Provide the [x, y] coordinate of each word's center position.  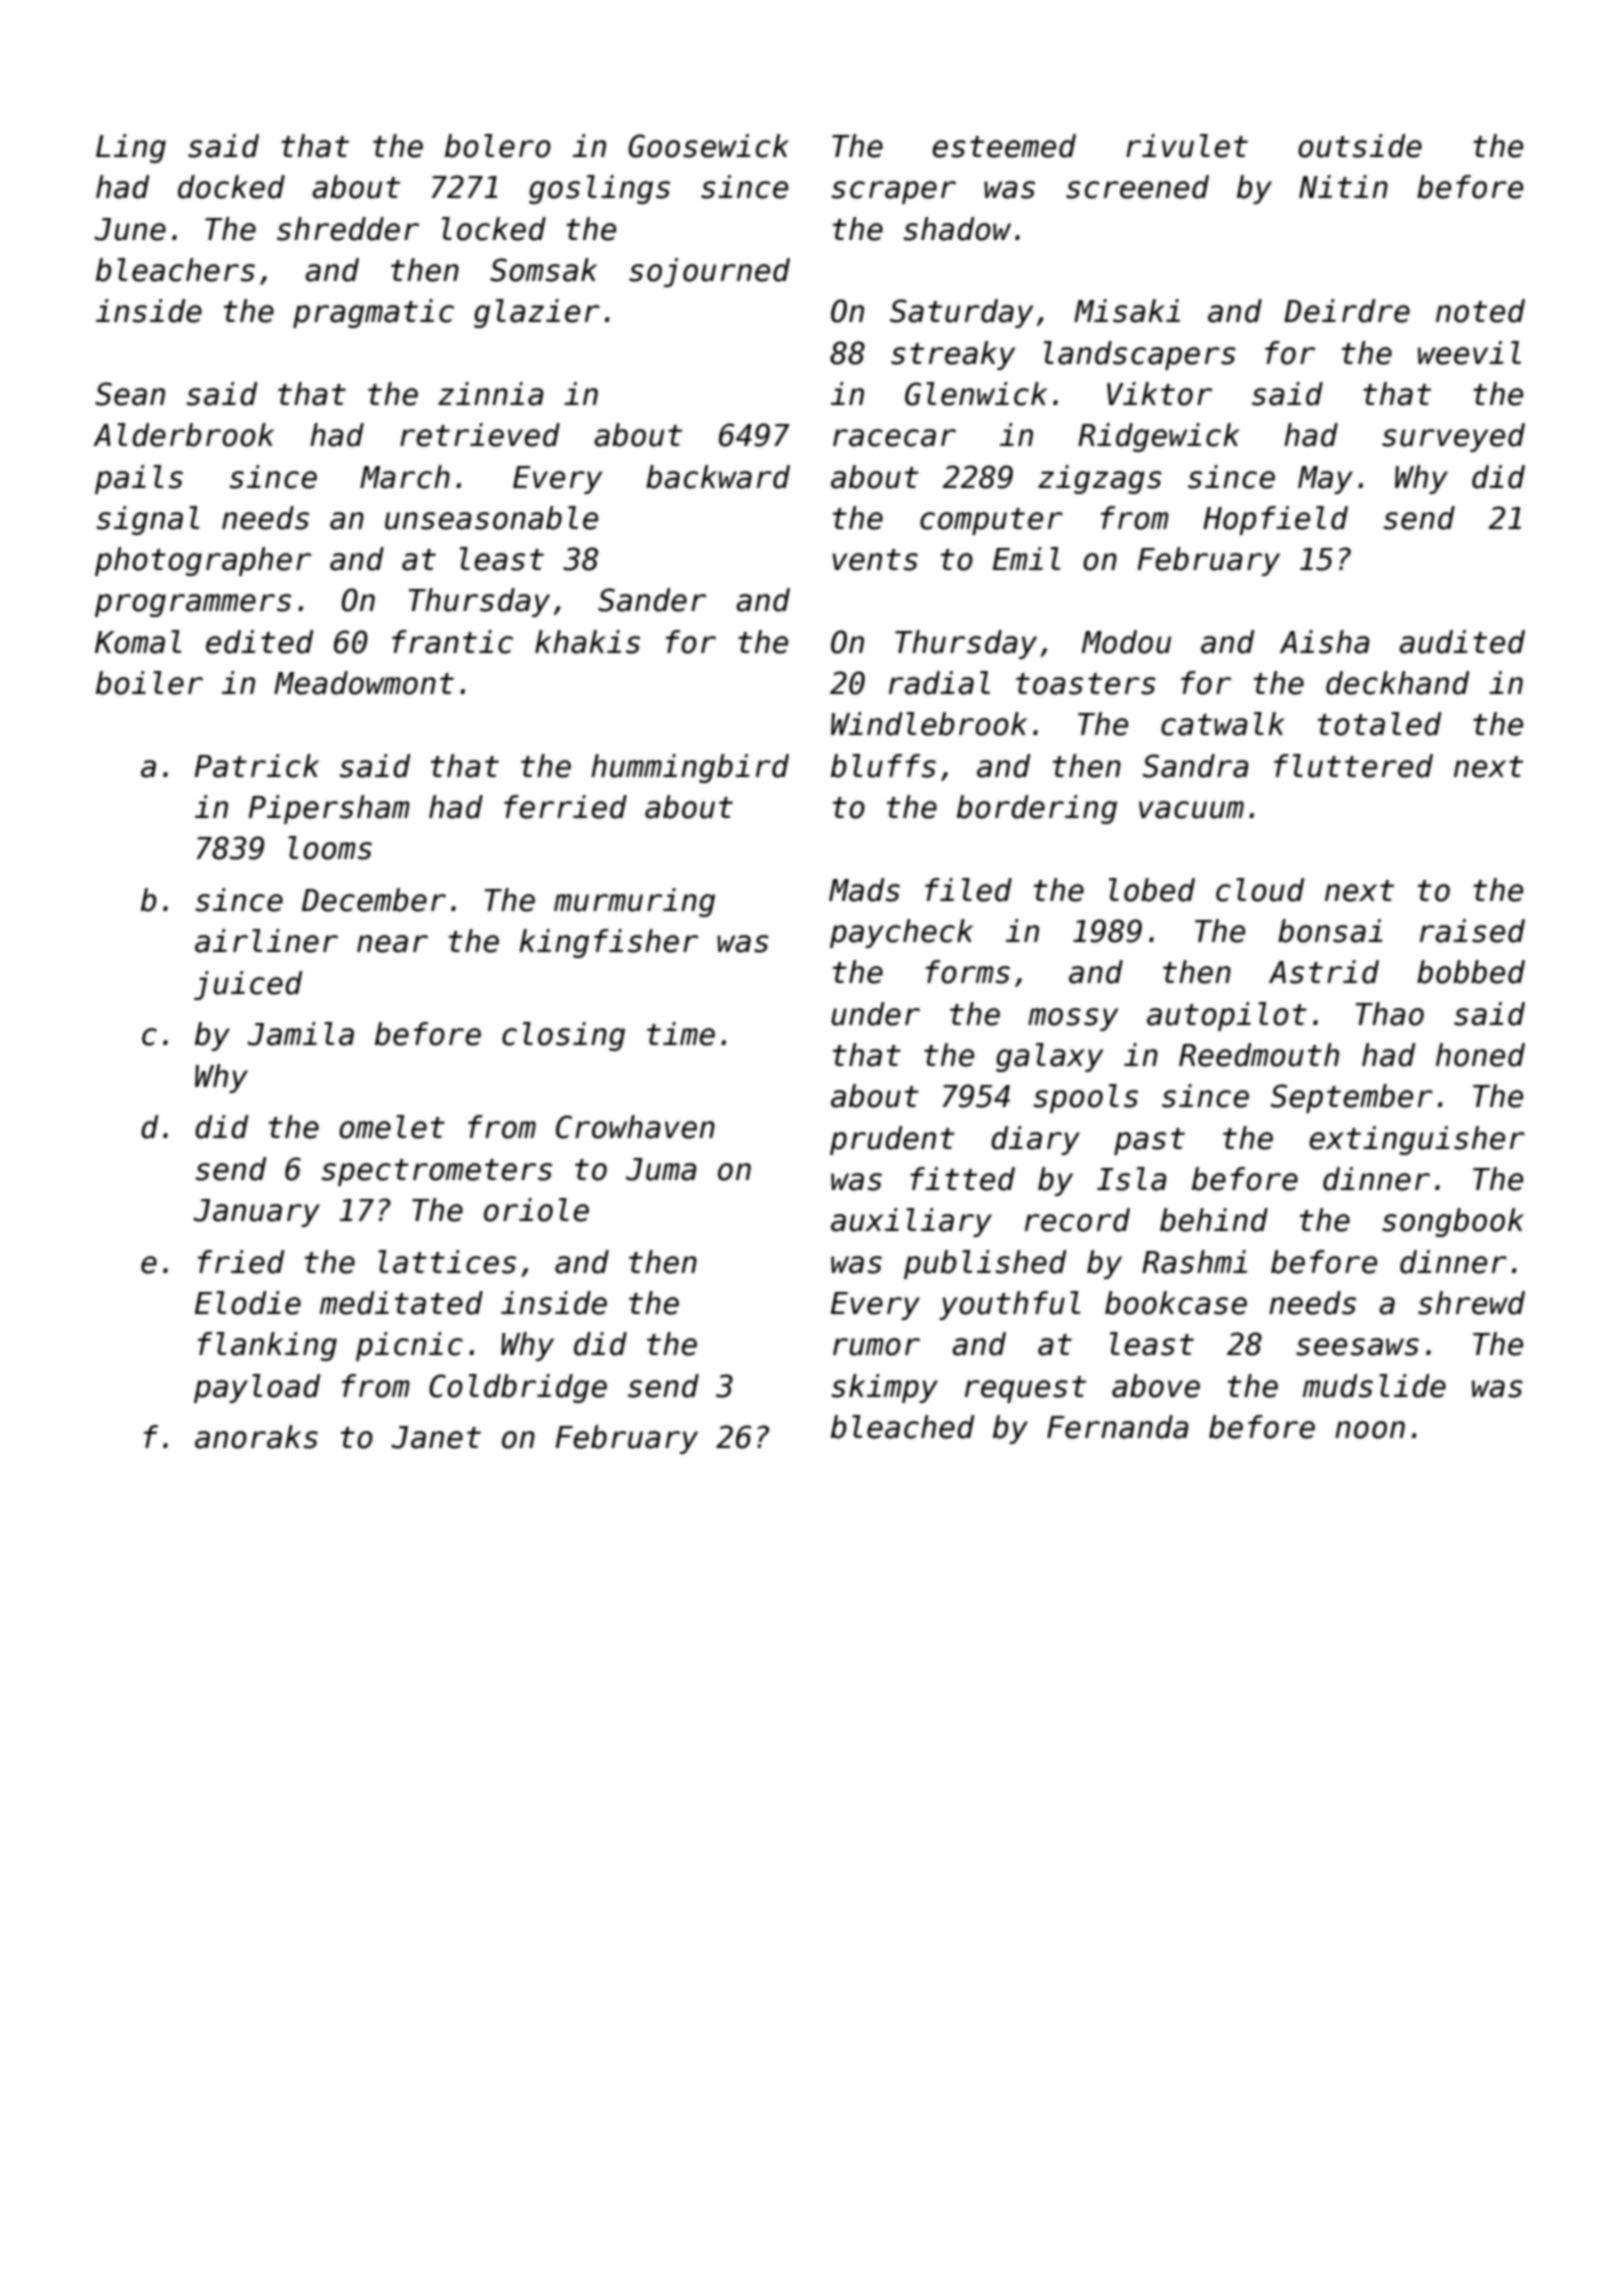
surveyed [1453, 437]
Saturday [961, 313]
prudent [892, 1140]
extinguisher [1417, 1140]
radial [939, 683]
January [256, 1213]
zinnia [491, 394]
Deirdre [1347, 311]
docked [231, 187]
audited [1462, 642]
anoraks [256, 1437]
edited [260, 642]
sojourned [709, 272]
